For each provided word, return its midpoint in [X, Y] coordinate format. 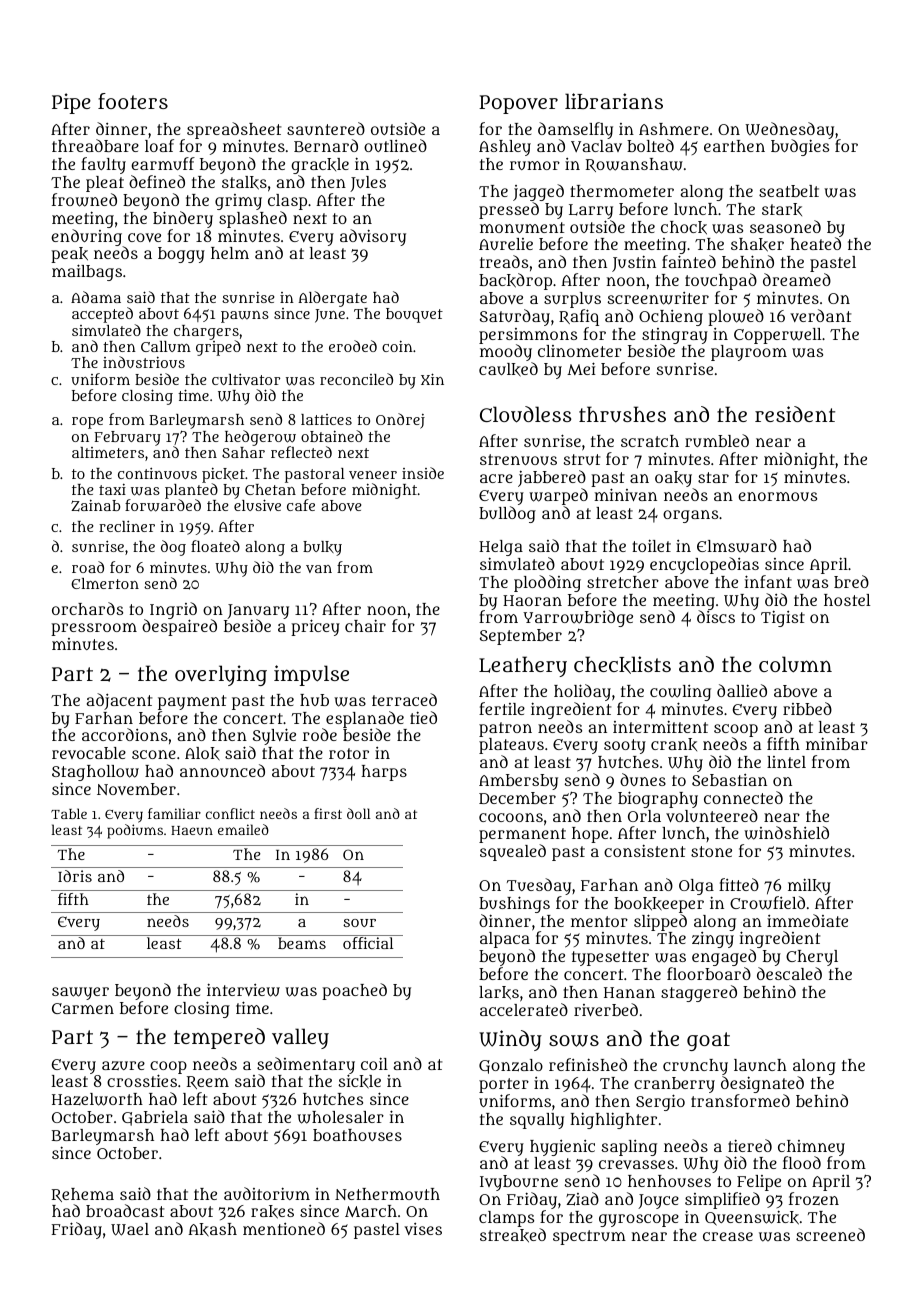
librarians [614, 101]
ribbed [807, 708]
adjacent [119, 701]
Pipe [71, 103]
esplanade [365, 720]
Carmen [83, 1008]
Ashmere [674, 129]
